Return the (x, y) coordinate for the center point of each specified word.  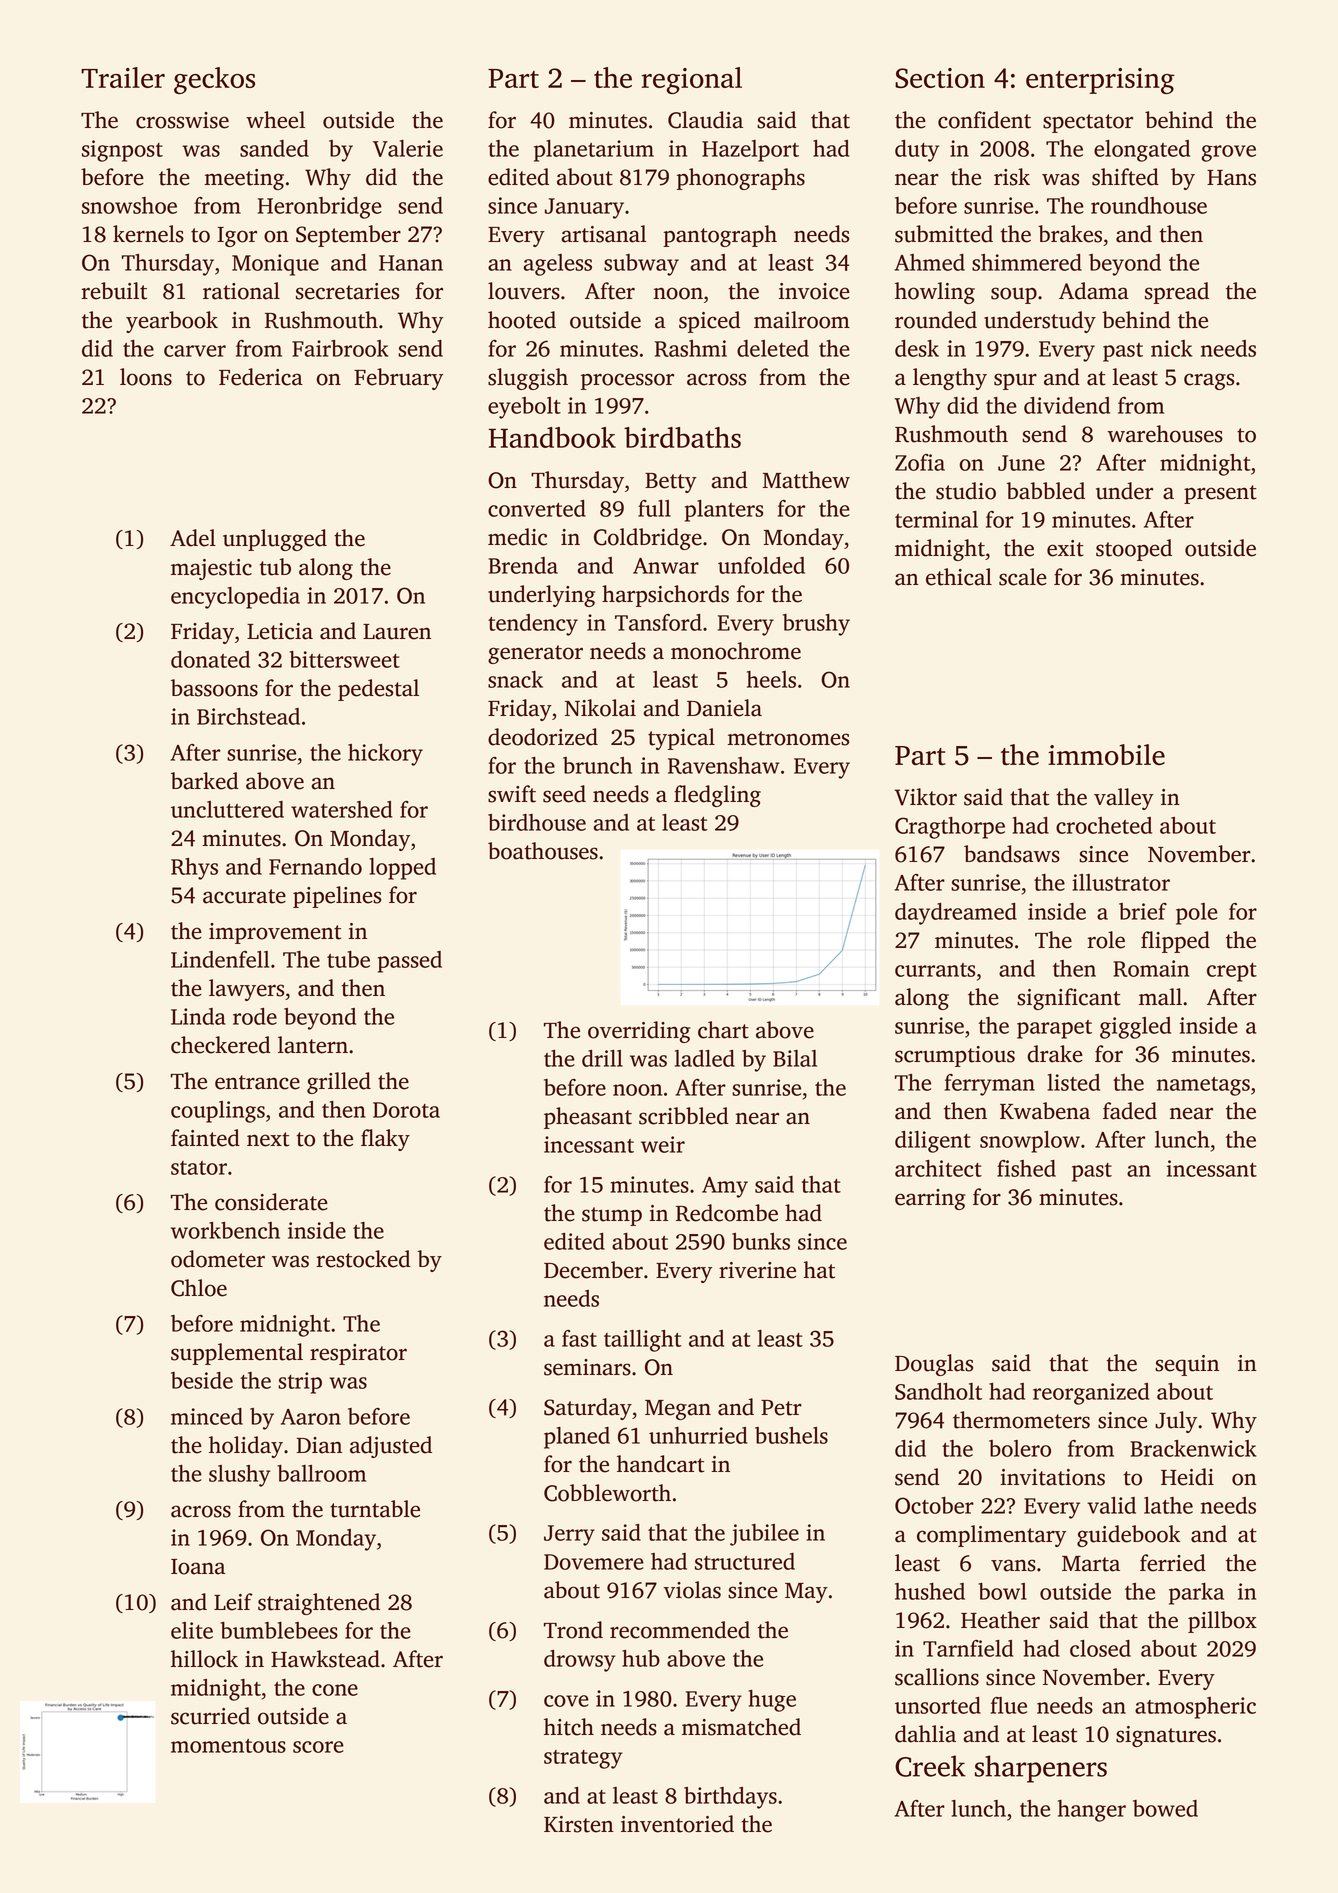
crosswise (182, 120)
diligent (933, 1142)
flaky (385, 1140)
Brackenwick (1193, 1448)
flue (1009, 1705)
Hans (1231, 178)
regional (691, 80)
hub (641, 1658)
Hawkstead (325, 1659)
